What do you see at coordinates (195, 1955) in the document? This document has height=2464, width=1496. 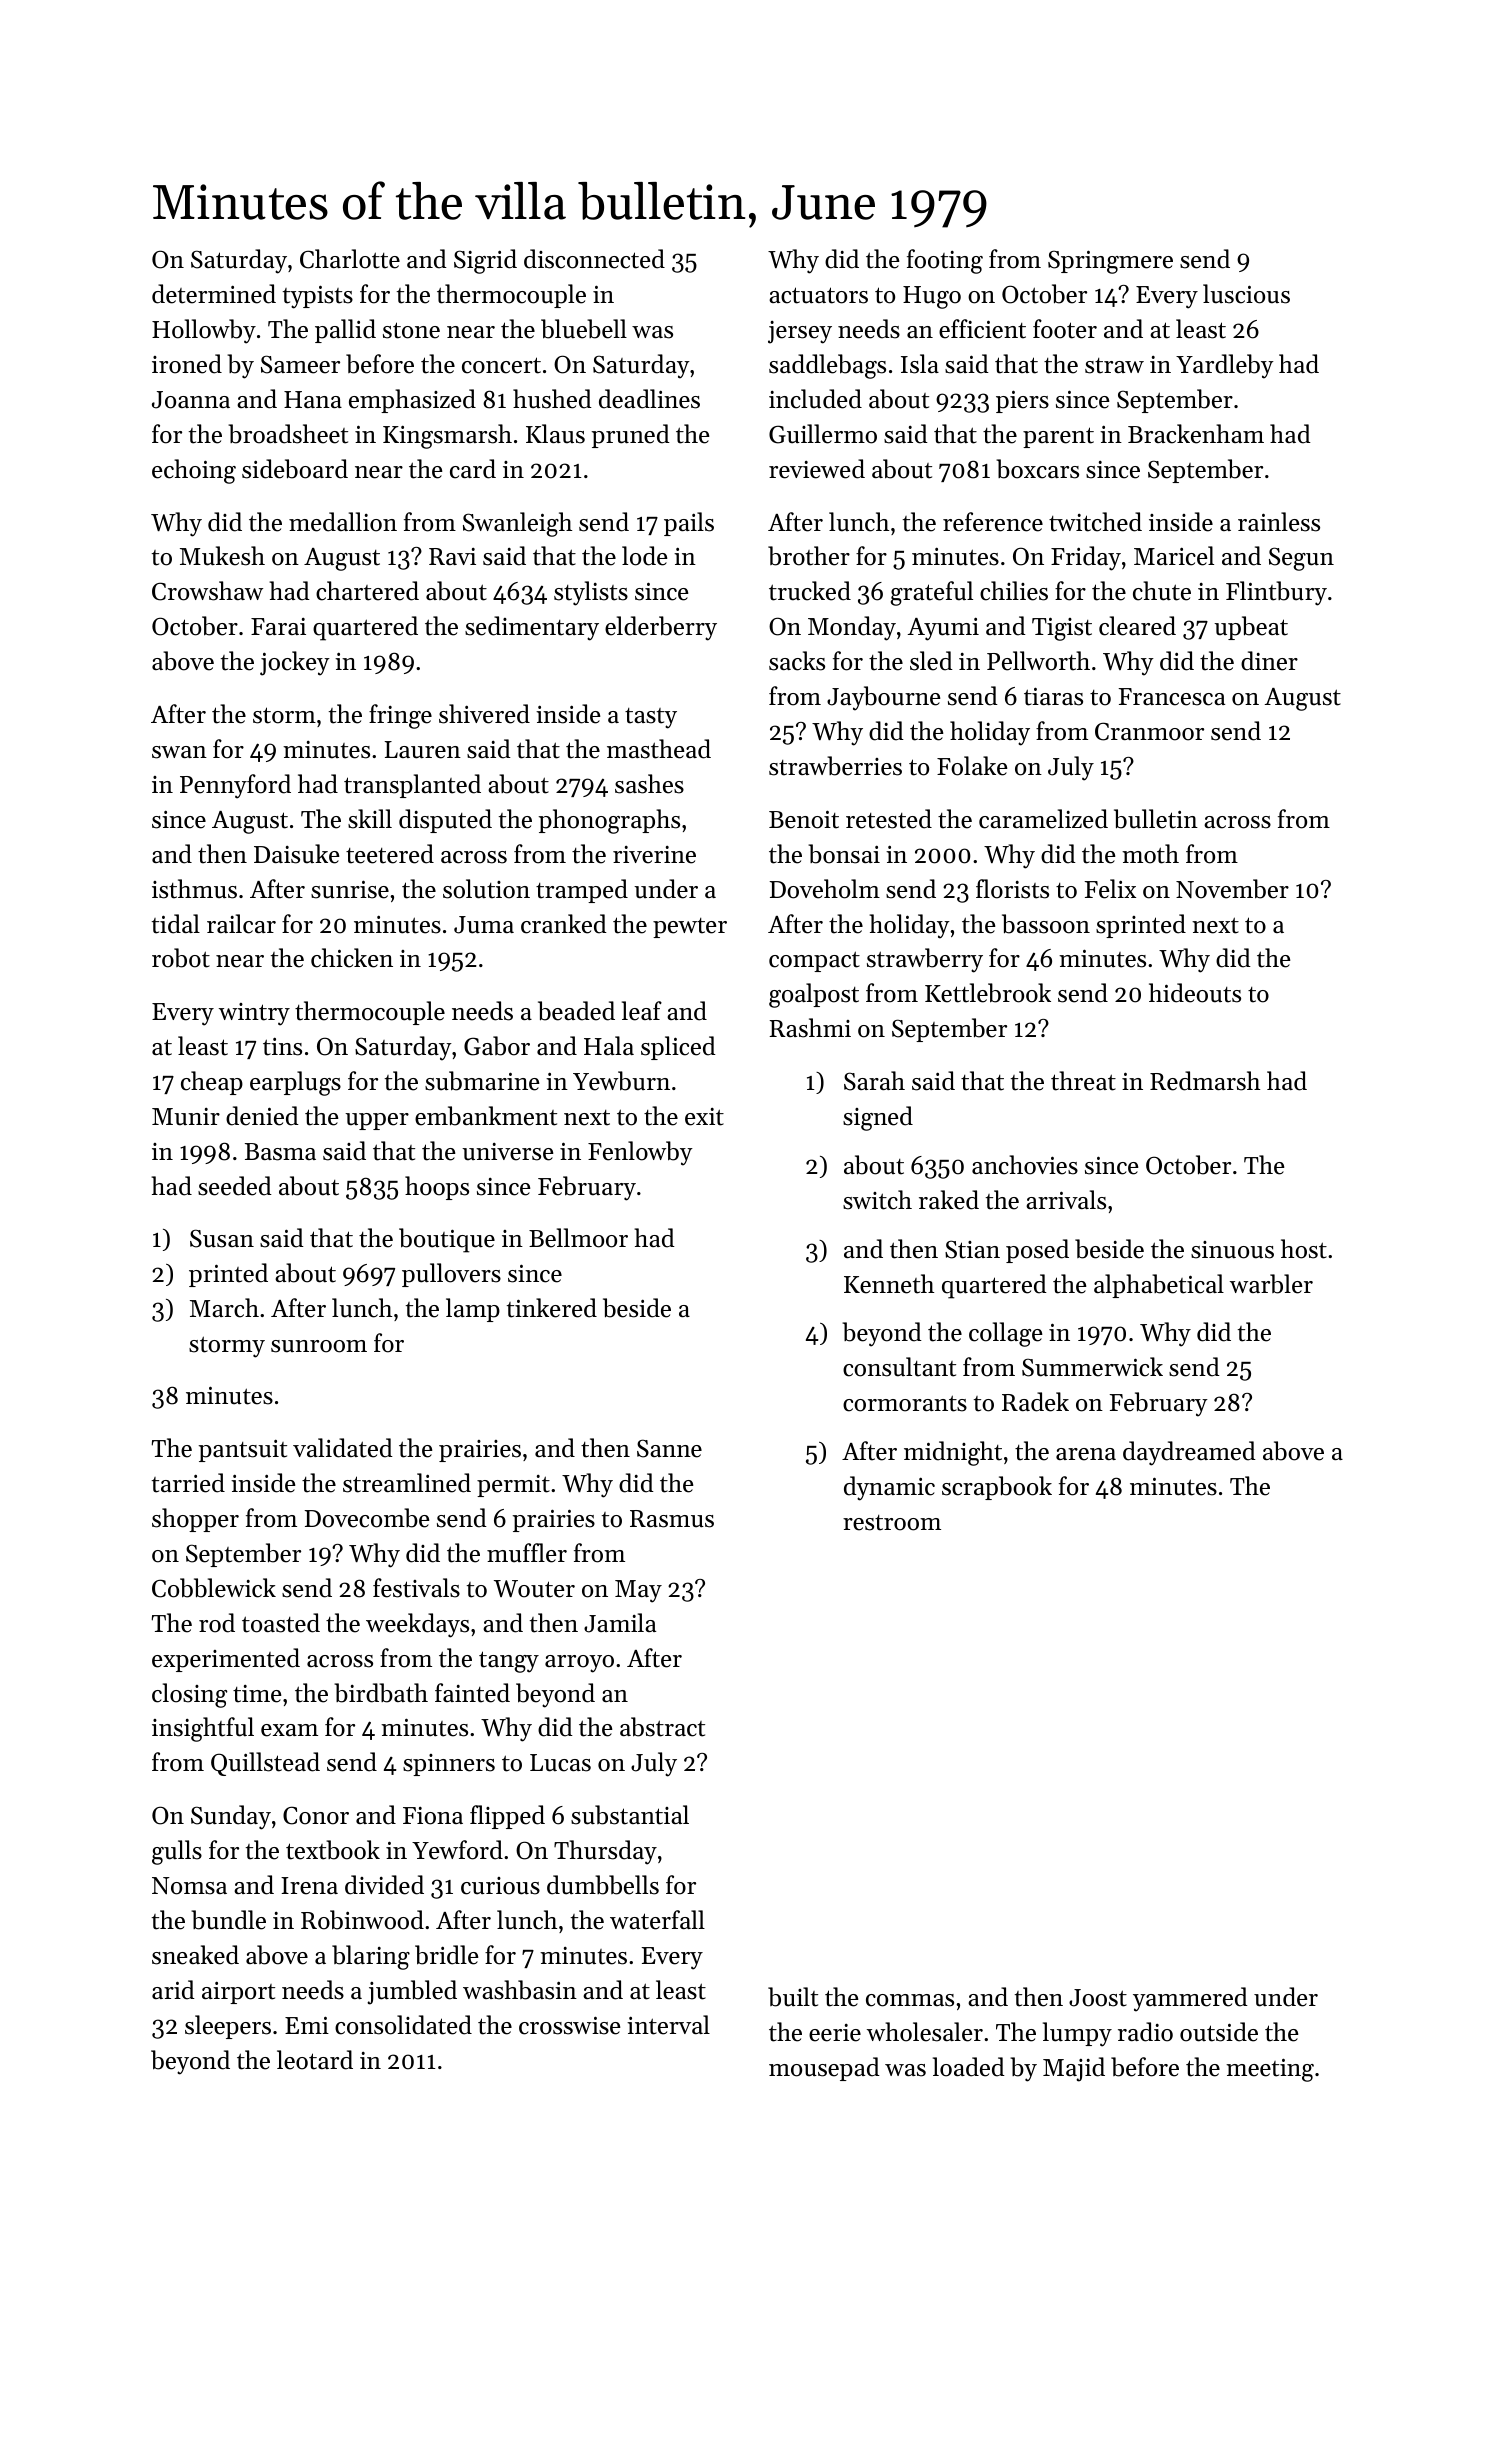 I see `sneaked` at bounding box center [195, 1955].
